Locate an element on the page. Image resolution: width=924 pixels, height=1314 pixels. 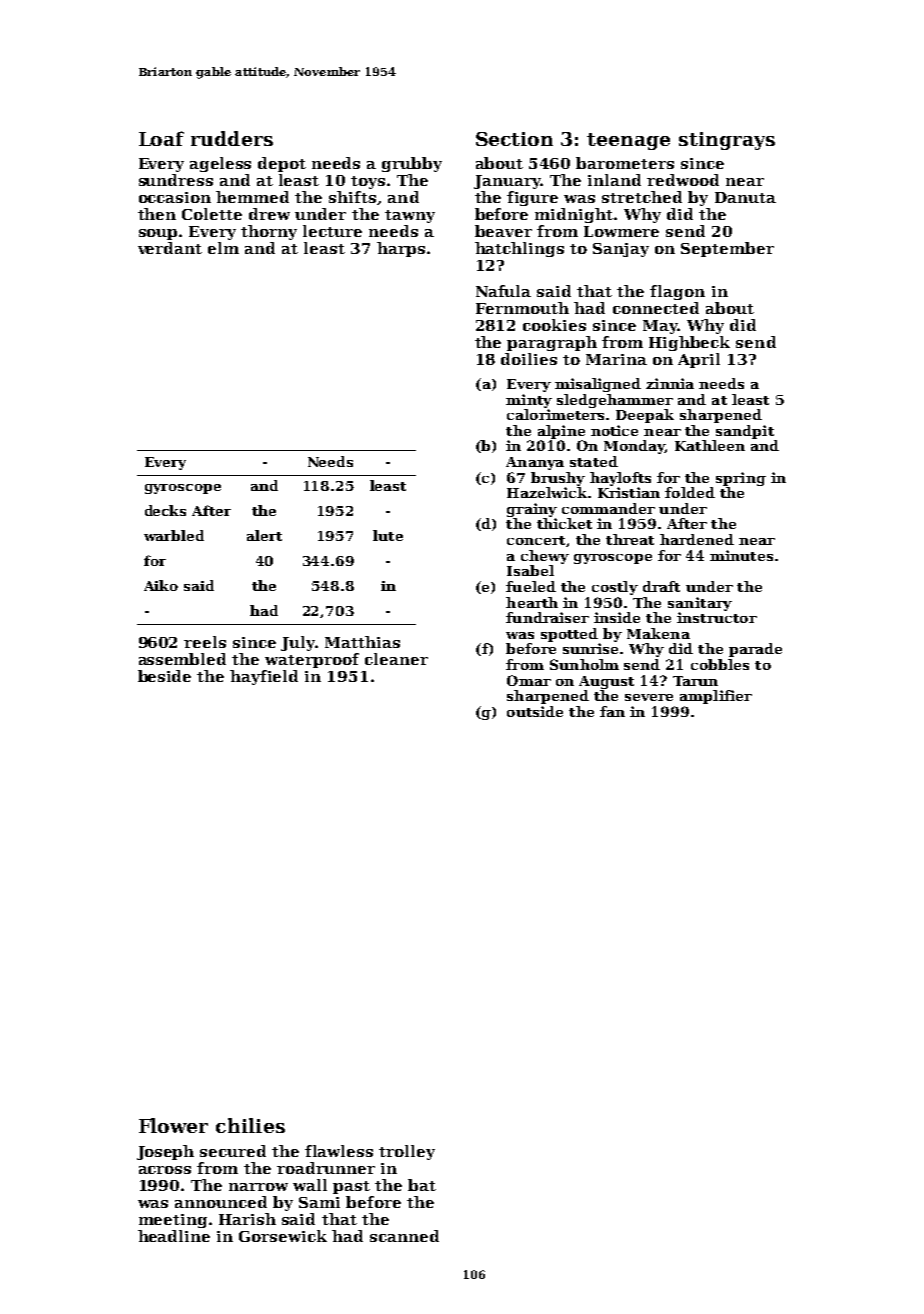
amplifier is located at coordinates (716, 697).
